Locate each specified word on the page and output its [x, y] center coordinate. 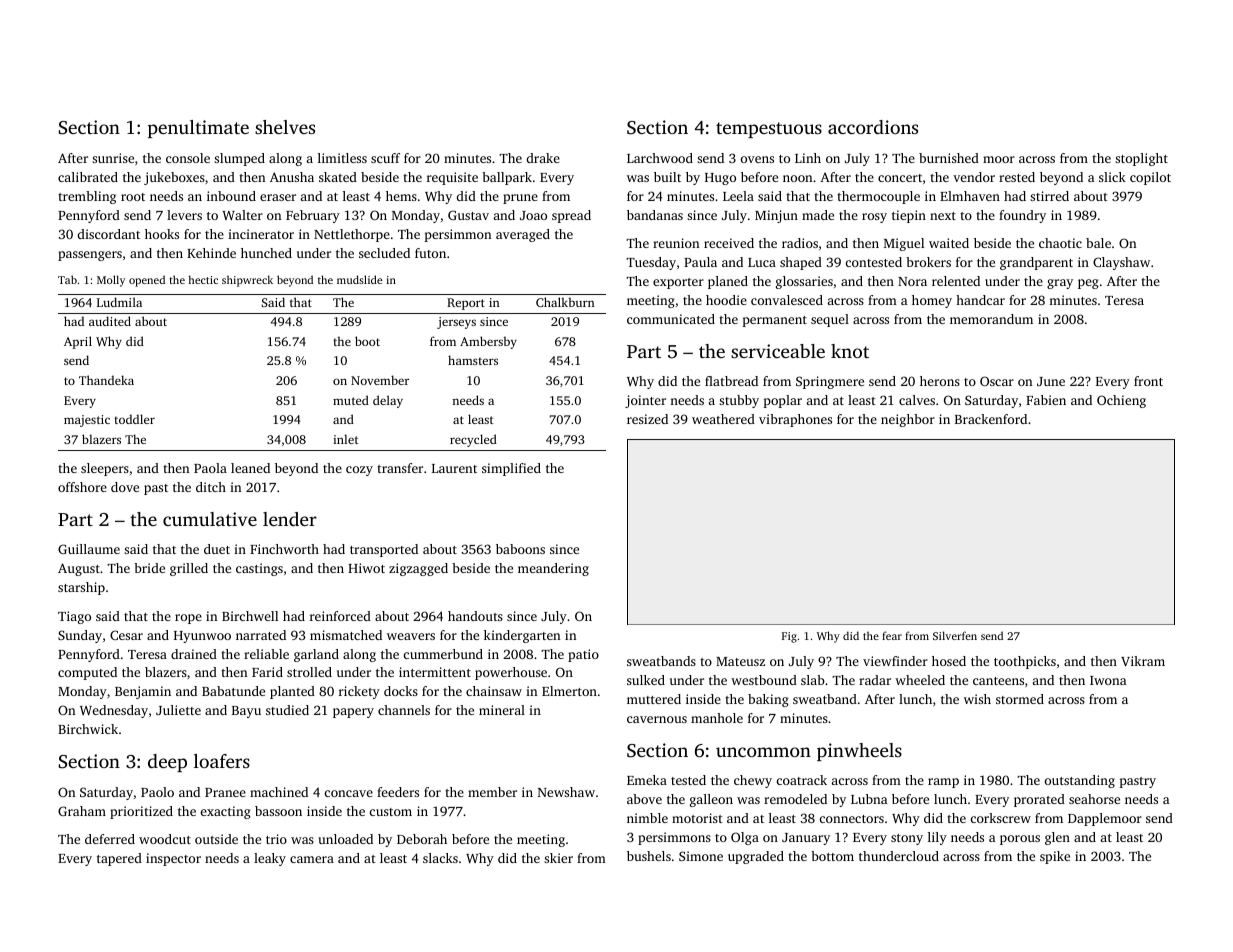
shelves [285, 127]
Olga [745, 838]
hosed [949, 661]
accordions [873, 127]
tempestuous [769, 130]
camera [312, 859]
